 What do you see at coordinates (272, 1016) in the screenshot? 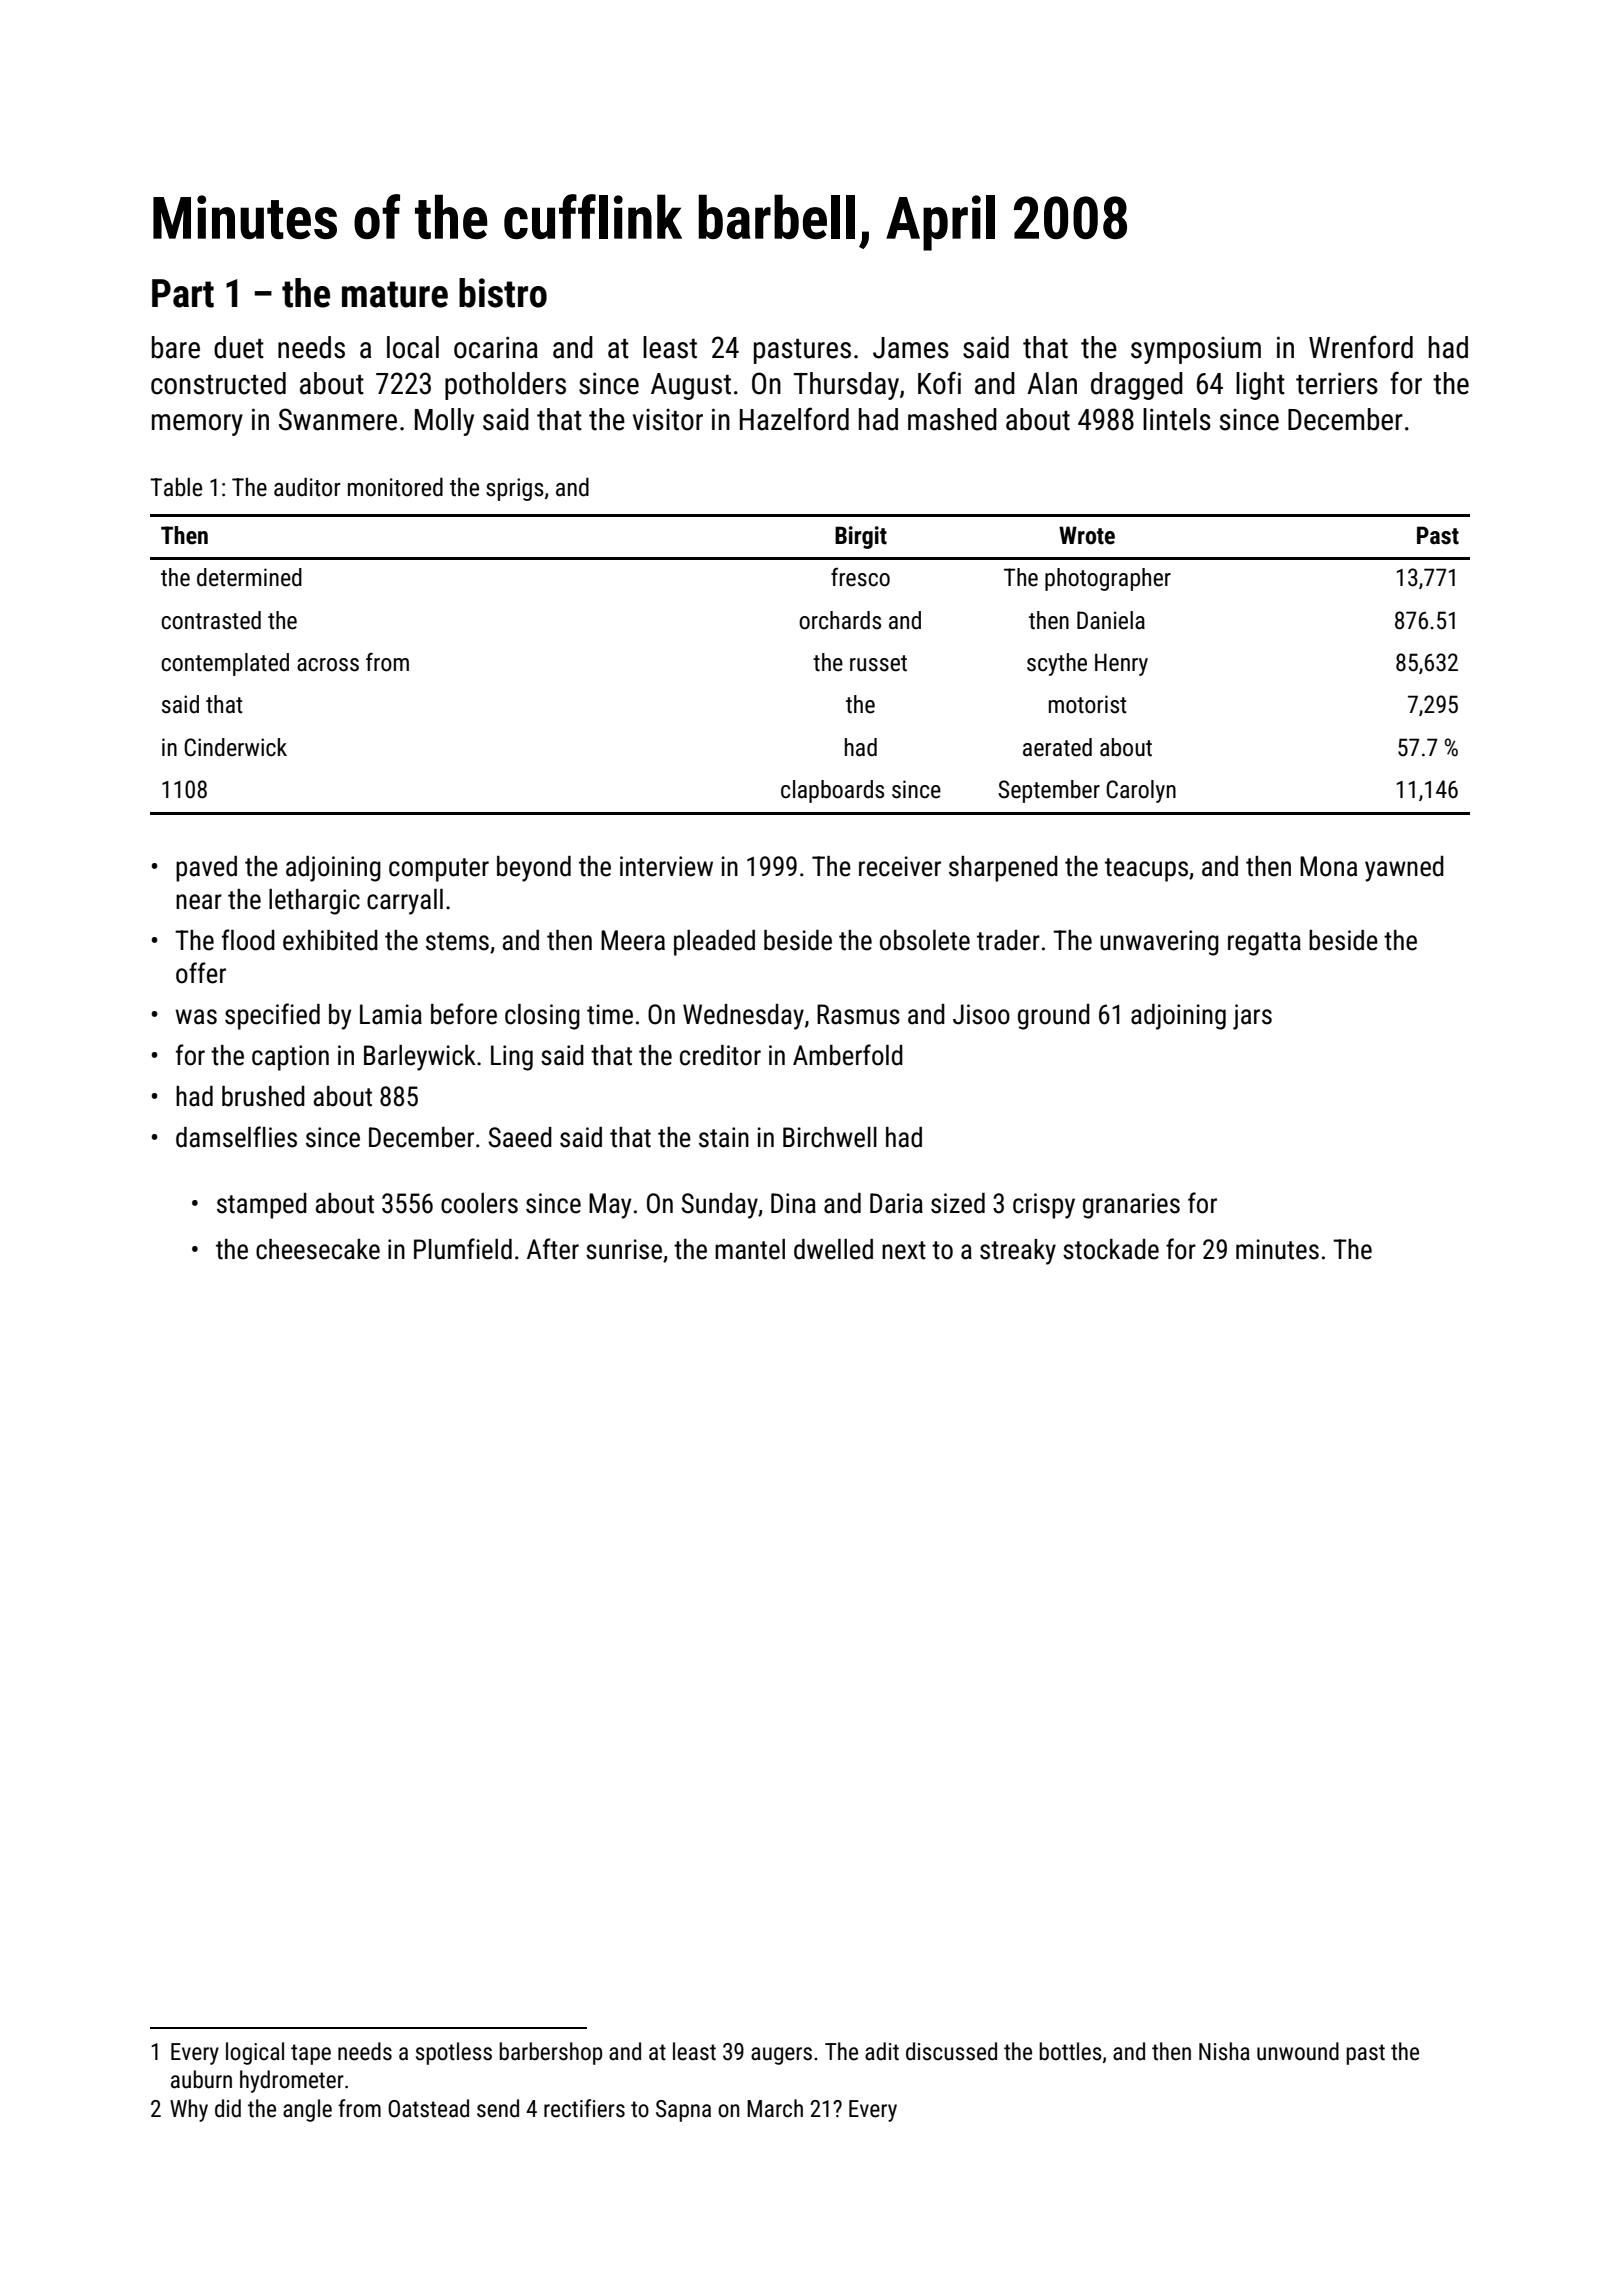
I see `specified` at bounding box center [272, 1016].
